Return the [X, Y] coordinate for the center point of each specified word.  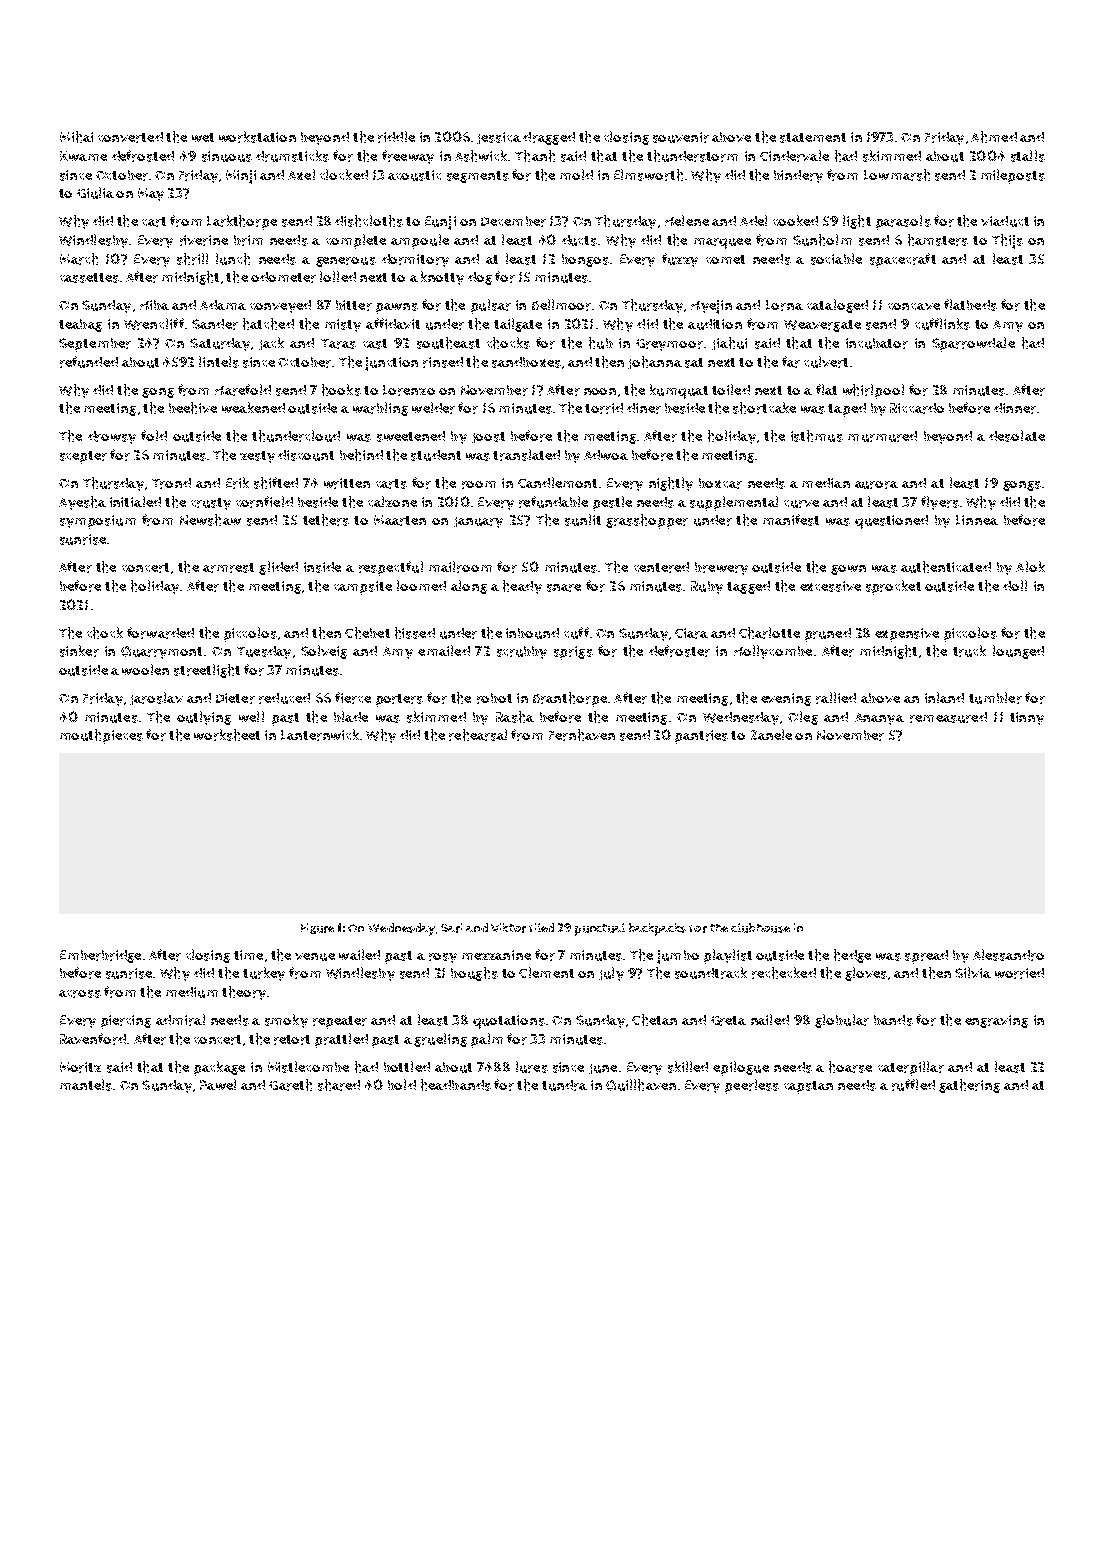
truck [969, 651]
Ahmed [994, 137]
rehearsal [478, 735]
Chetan [654, 1020]
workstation [257, 137]
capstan [808, 1087]
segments [478, 177]
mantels [86, 1085]
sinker [79, 651]
